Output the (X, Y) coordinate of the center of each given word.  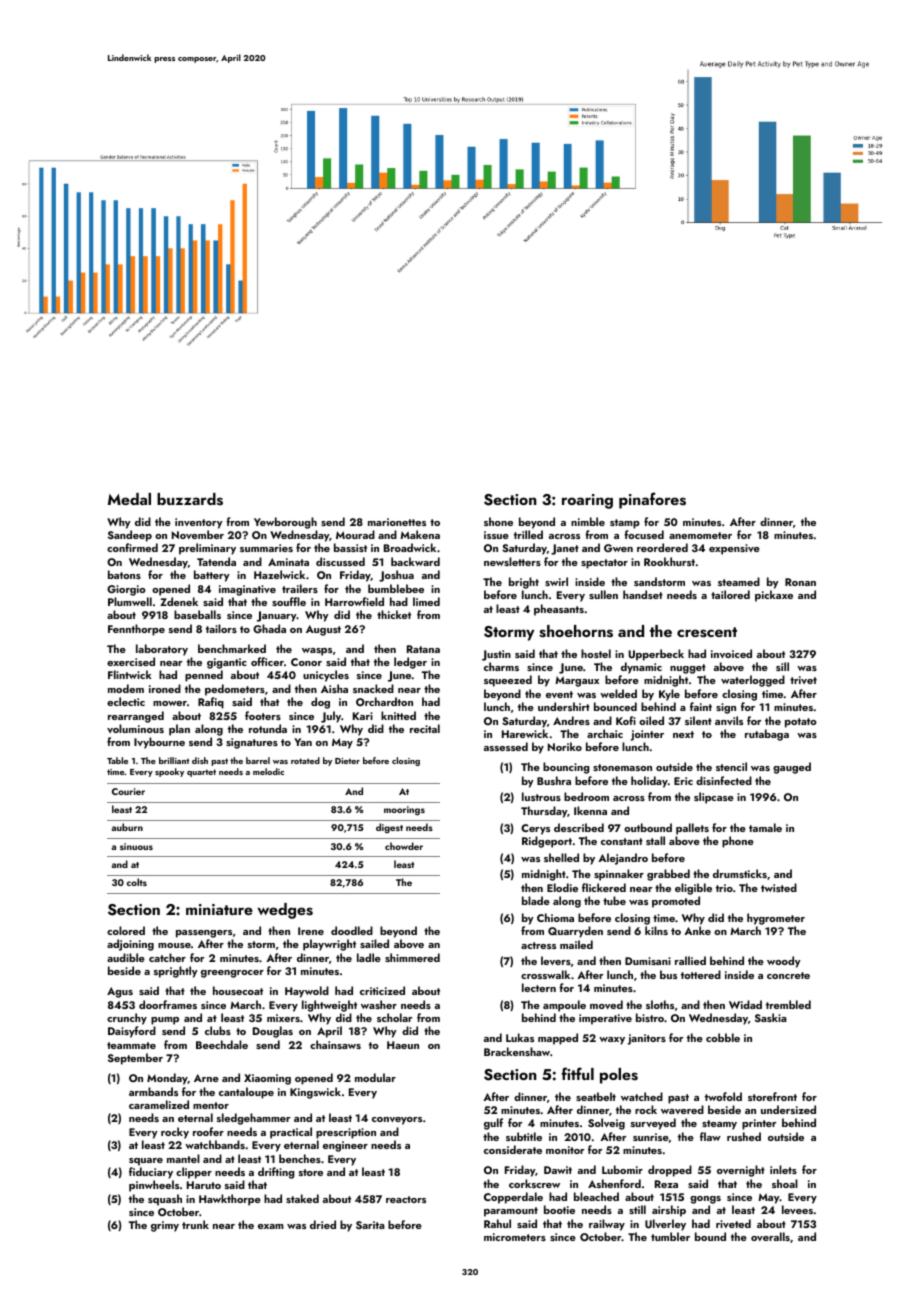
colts (137, 882)
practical (291, 1133)
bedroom (586, 796)
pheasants (559, 610)
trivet (803, 680)
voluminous (135, 728)
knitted (398, 715)
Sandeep (130, 536)
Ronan (800, 582)
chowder (404, 846)
